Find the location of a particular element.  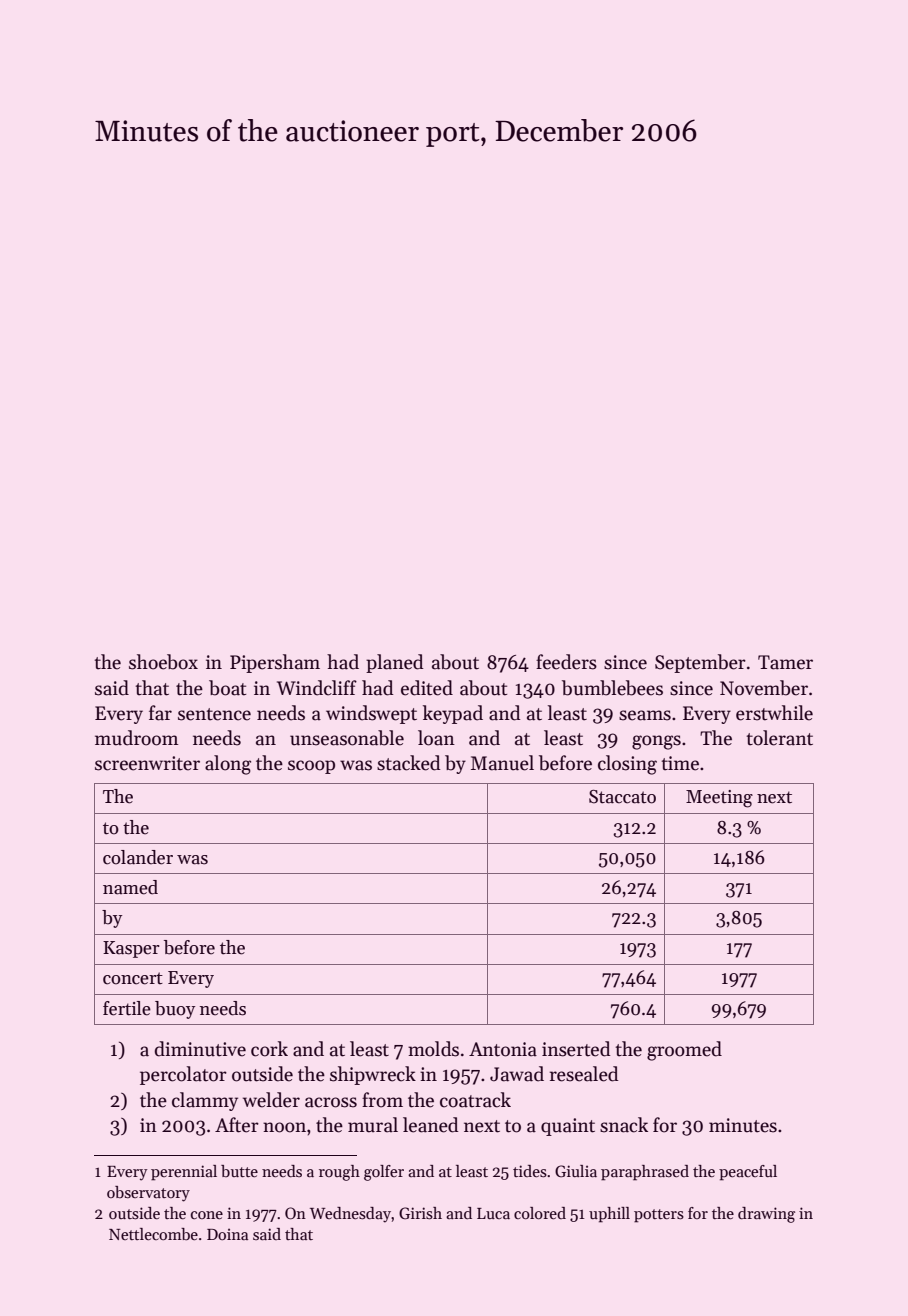

planed is located at coordinates (394, 663).
